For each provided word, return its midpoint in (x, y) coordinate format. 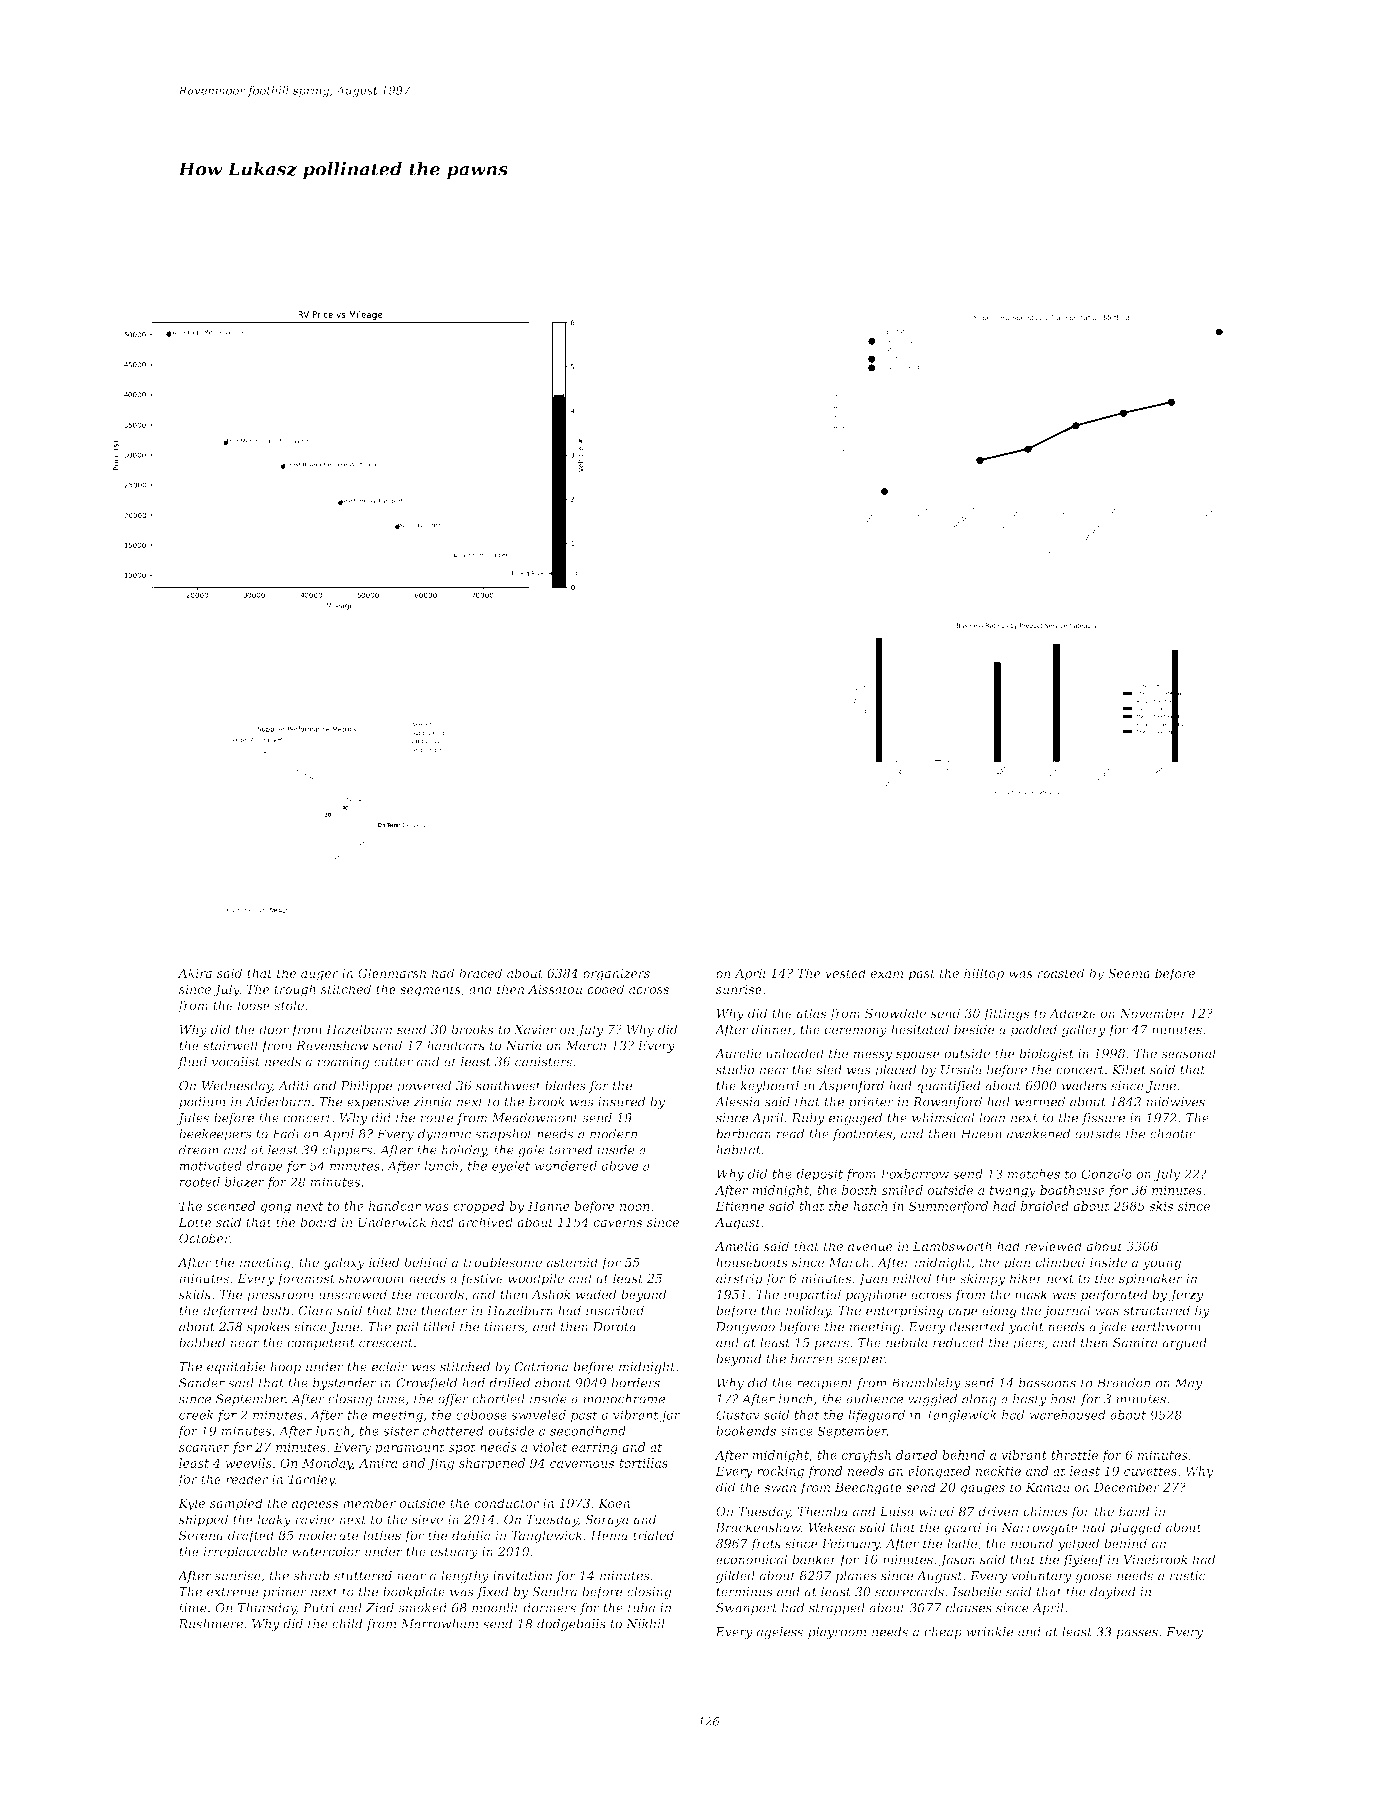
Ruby (808, 1119)
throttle (1074, 1455)
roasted (1061, 973)
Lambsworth (952, 1246)
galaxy (344, 1263)
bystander (345, 1384)
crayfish (866, 1456)
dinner (772, 1030)
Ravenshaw (332, 1045)
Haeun (981, 1134)
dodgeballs (571, 1625)
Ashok (551, 1294)
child (347, 1624)
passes (1137, 1634)
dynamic (444, 1135)
